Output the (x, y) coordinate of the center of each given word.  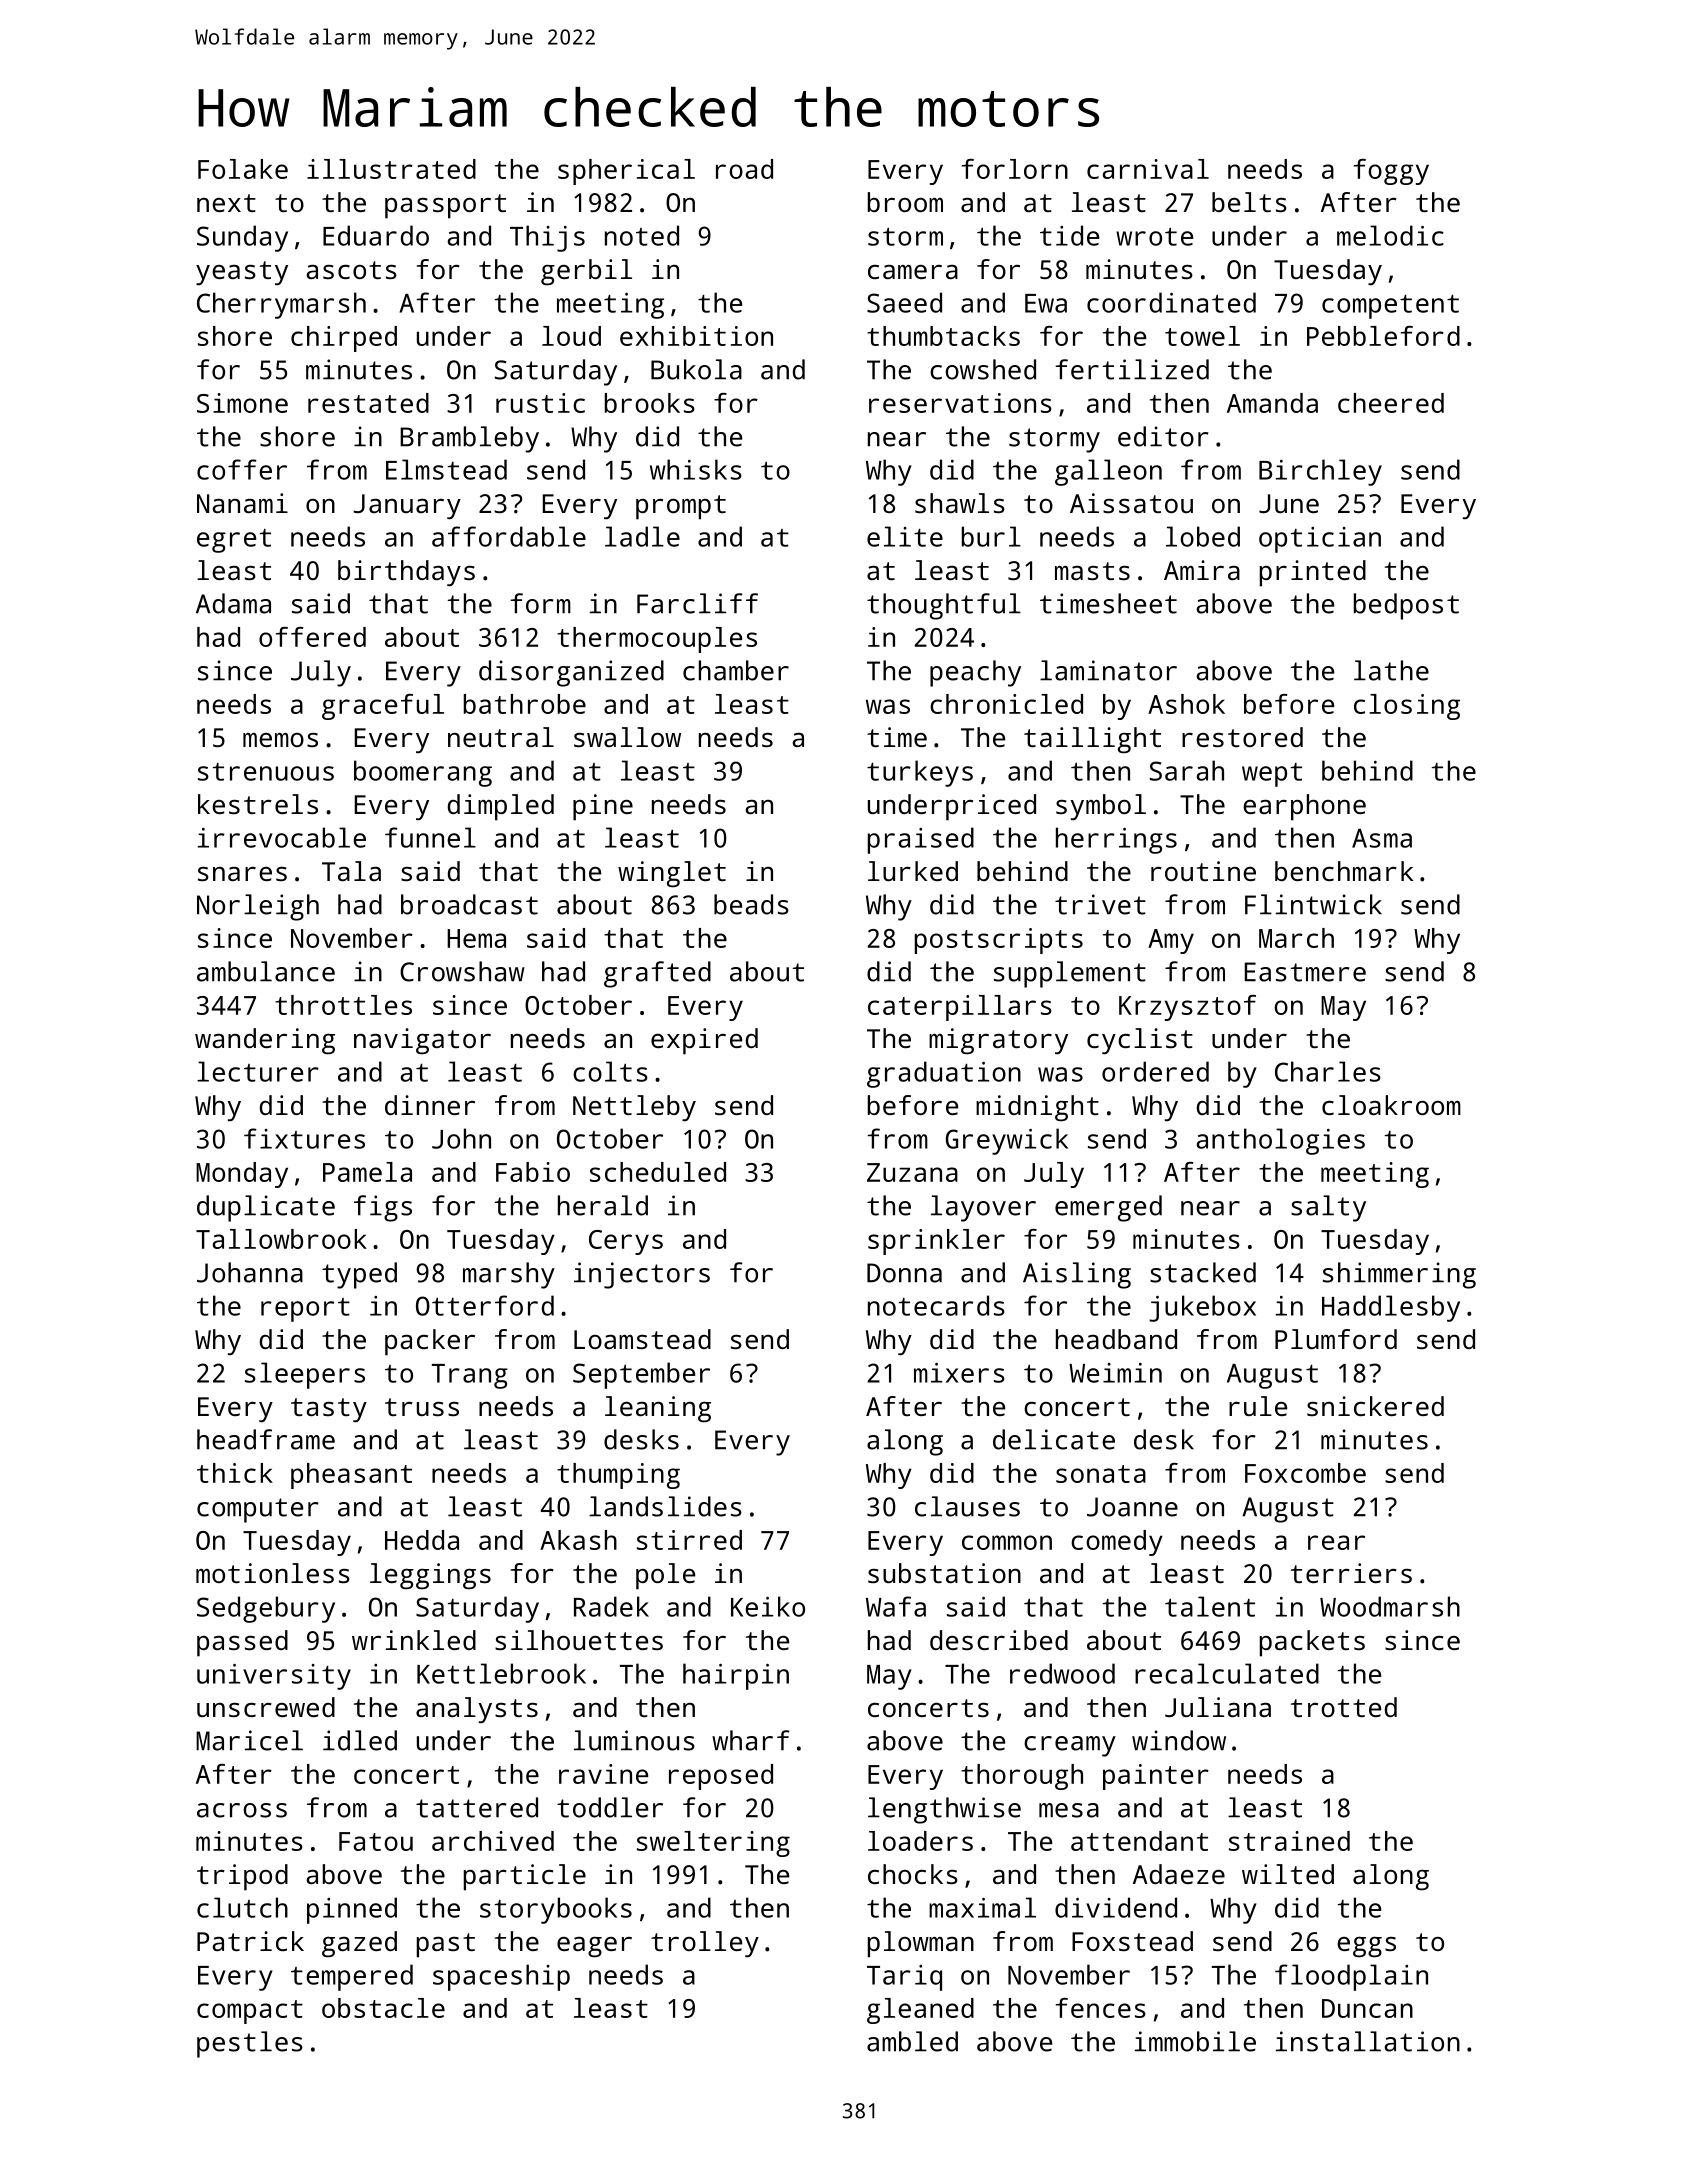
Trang (470, 1376)
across (242, 1810)
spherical (626, 172)
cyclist (1140, 1041)
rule (1258, 1406)
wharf (750, 1740)
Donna (904, 1273)
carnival (1148, 169)
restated (368, 403)
